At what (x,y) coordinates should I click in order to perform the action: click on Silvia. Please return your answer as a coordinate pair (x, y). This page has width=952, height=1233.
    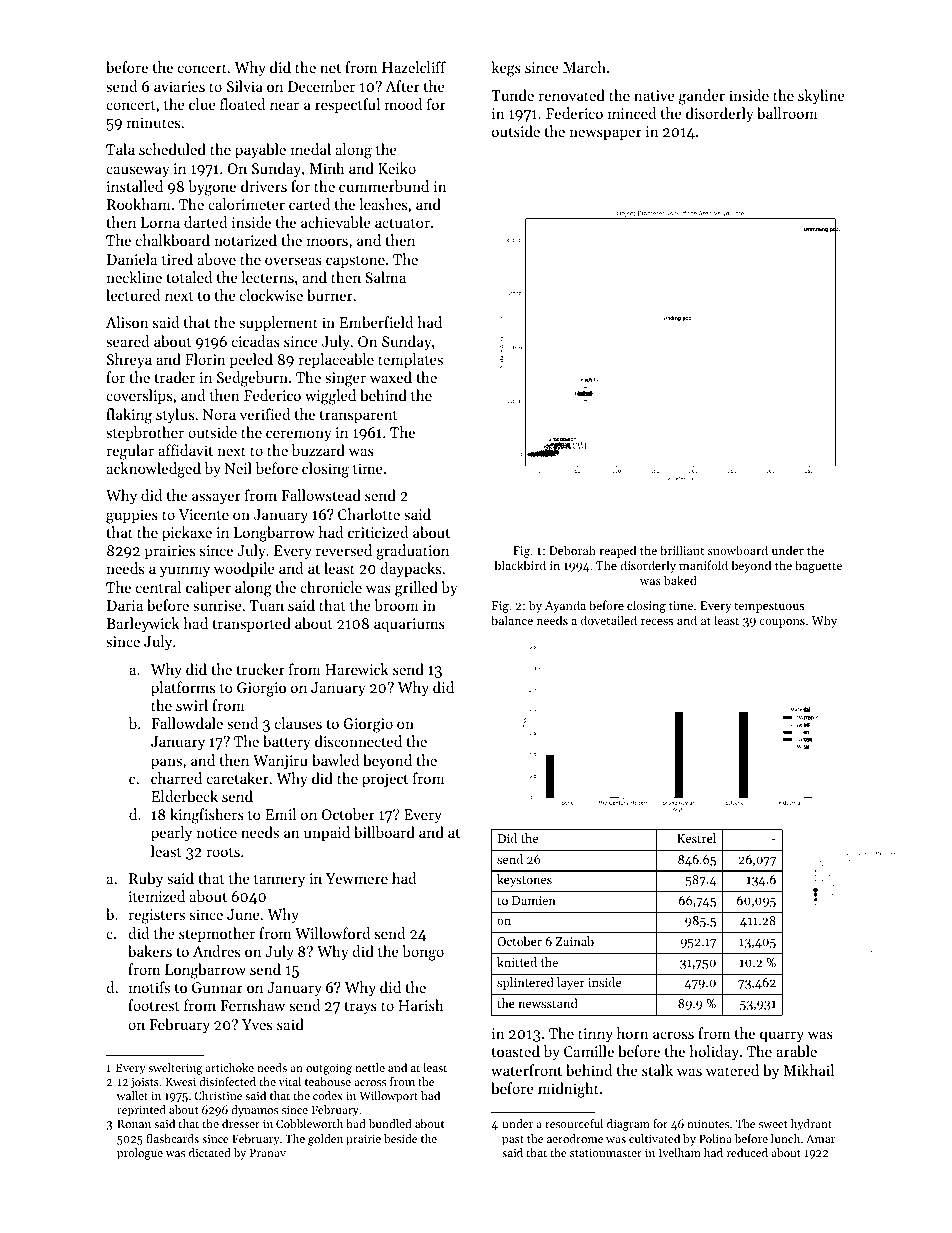
    Looking at the image, I should click on (245, 86).
